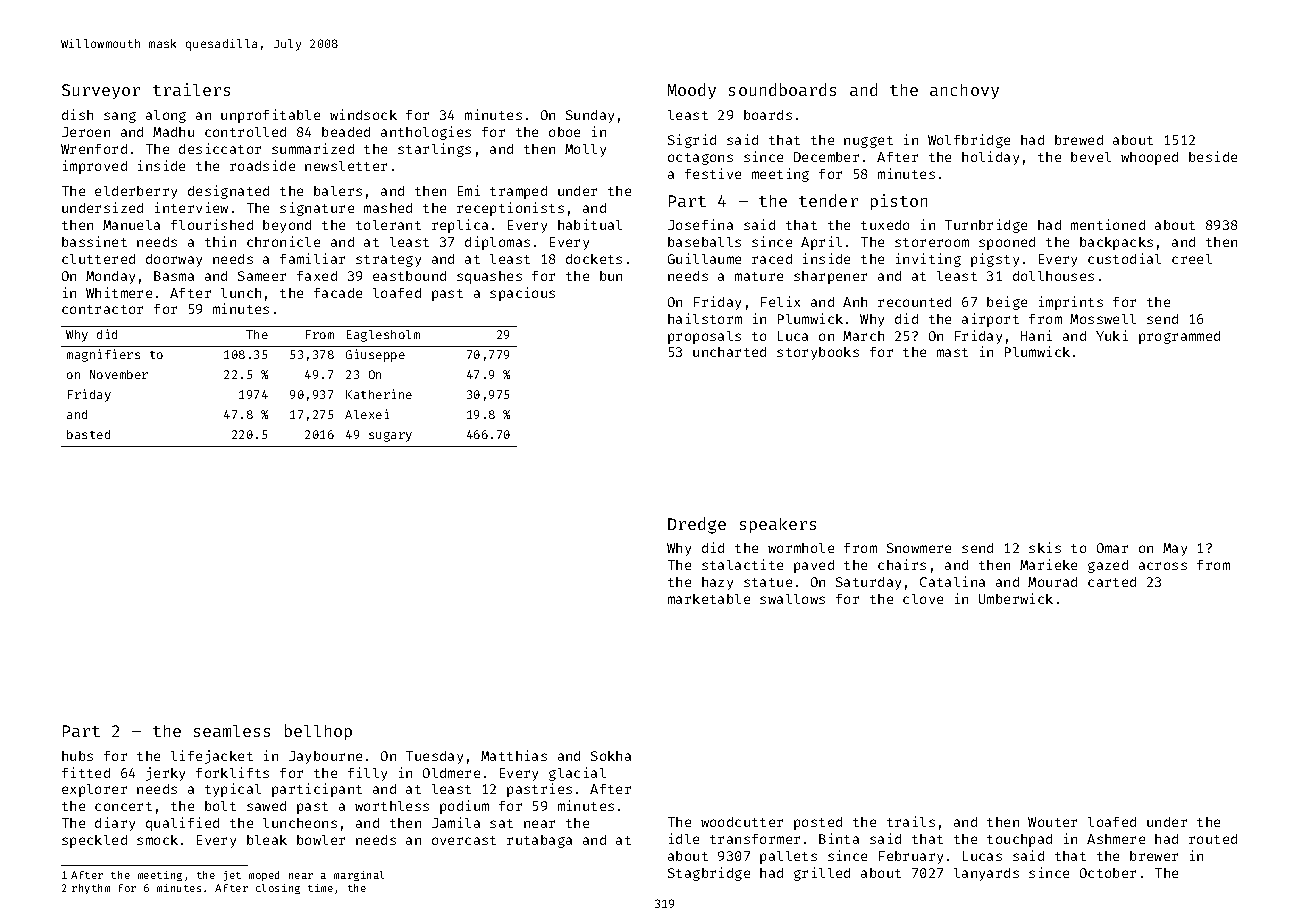 The height and width of the screenshot is (924, 1308). Describe the element at coordinates (863, 336) in the screenshot. I see `March` at that location.
